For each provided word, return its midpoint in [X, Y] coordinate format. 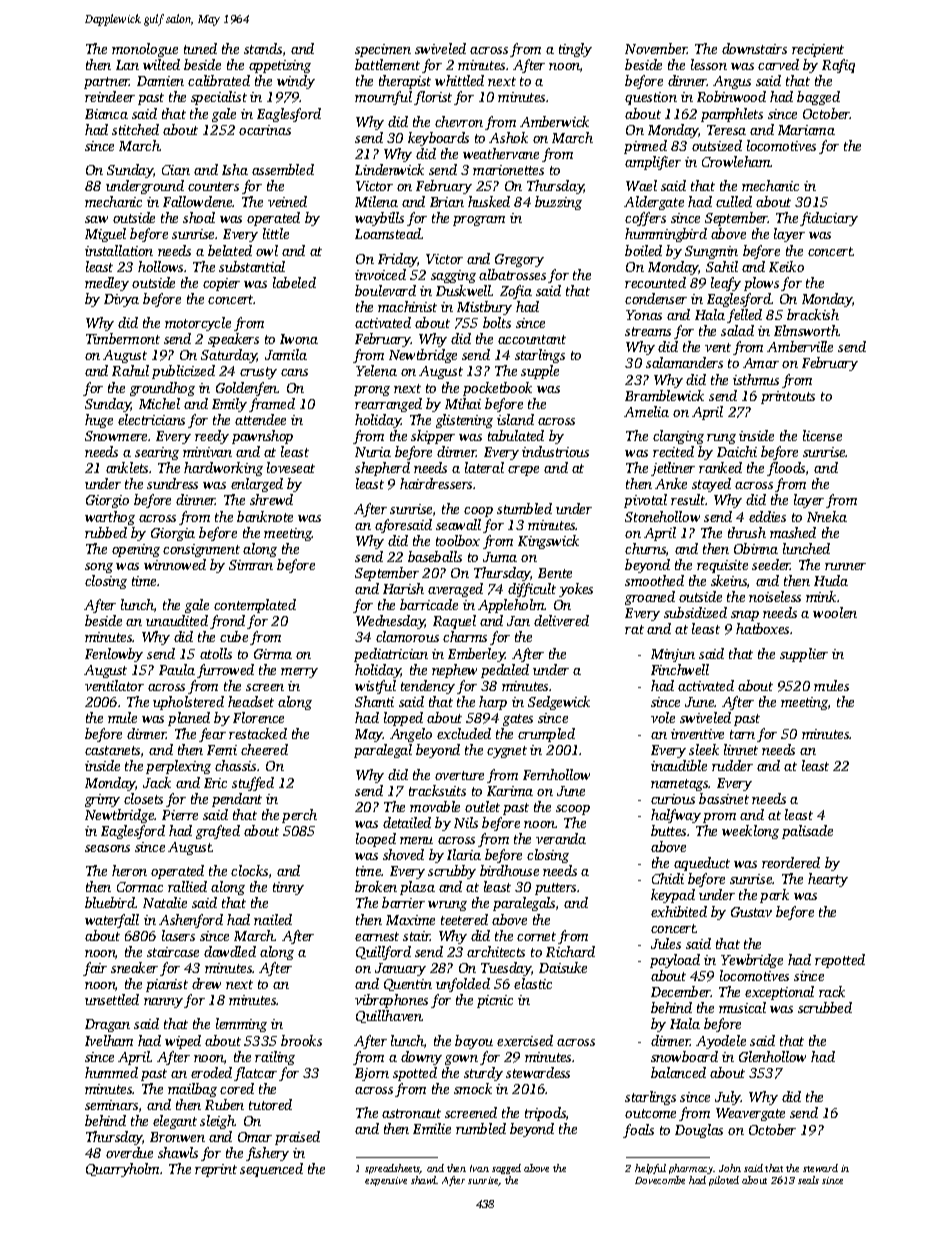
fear [212, 735]
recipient [818, 50]
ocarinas [265, 130]
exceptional [779, 993]
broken [376, 886]
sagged [506, 1169]
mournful [383, 98]
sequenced [271, 1170]
